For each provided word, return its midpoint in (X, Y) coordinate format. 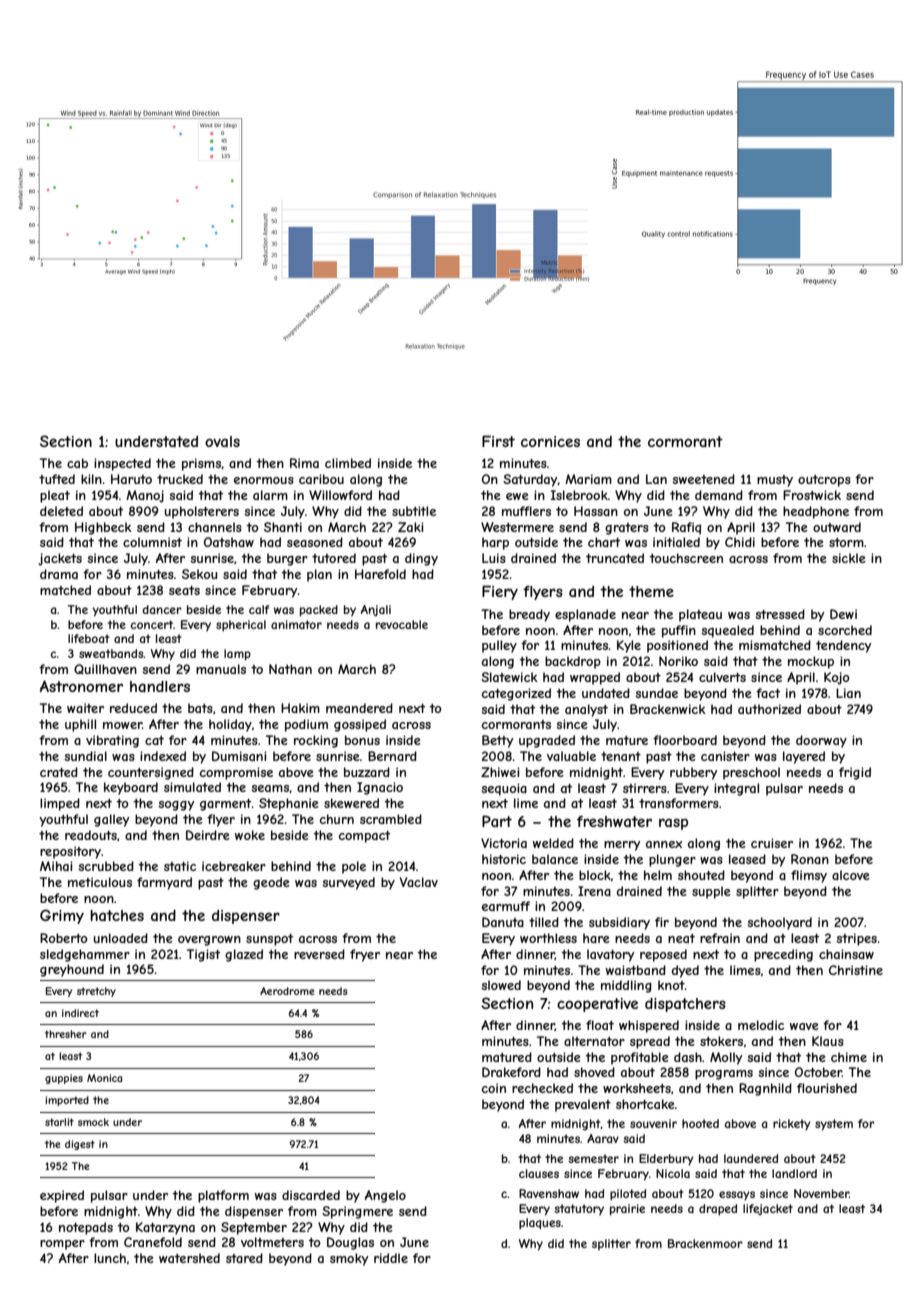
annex (664, 844)
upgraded (547, 741)
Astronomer (81, 686)
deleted (61, 511)
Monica (104, 1078)
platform (223, 1196)
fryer (365, 955)
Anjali (376, 610)
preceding (783, 955)
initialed (676, 542)
